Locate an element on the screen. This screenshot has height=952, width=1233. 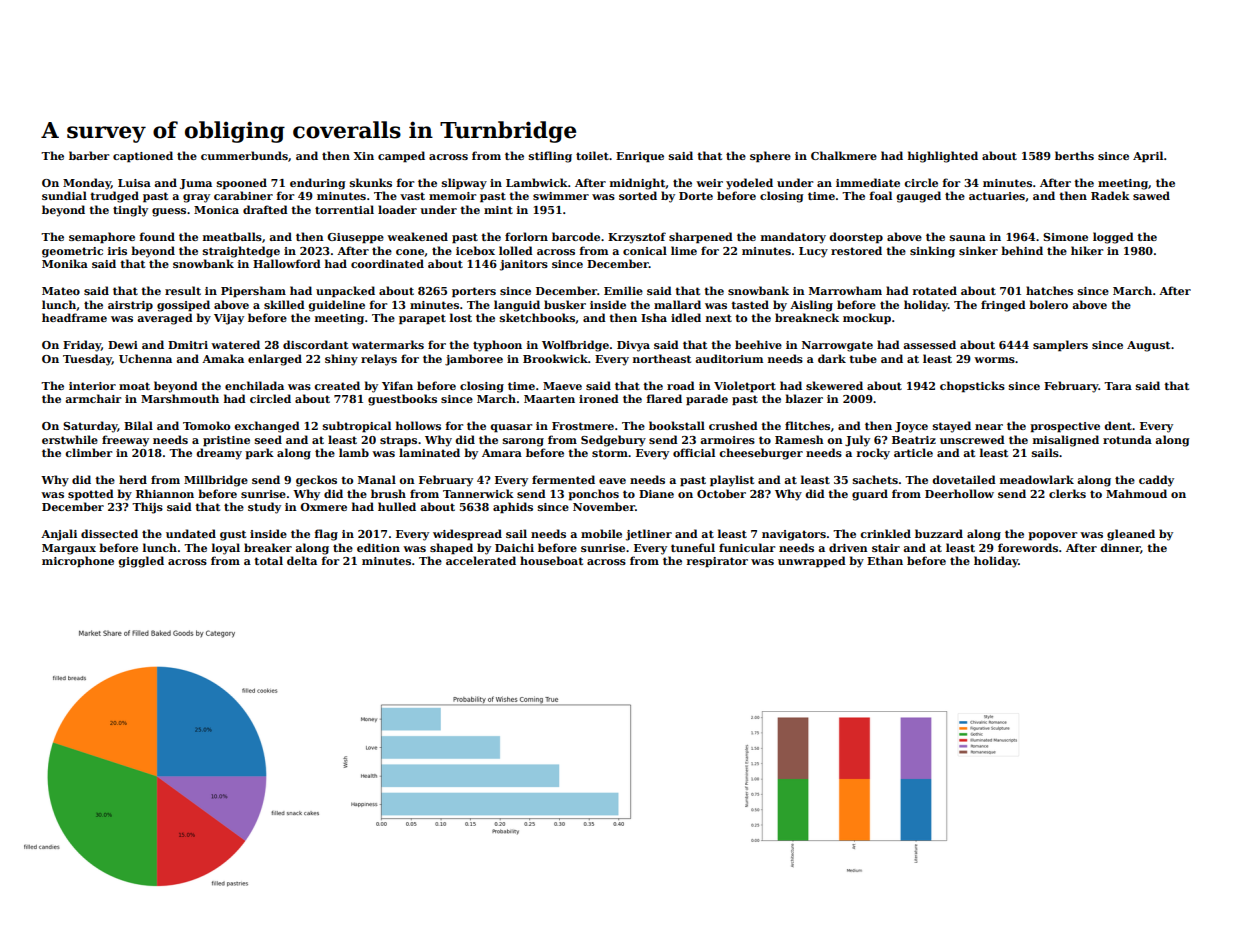
relays is located at coordinates (379, 360).
